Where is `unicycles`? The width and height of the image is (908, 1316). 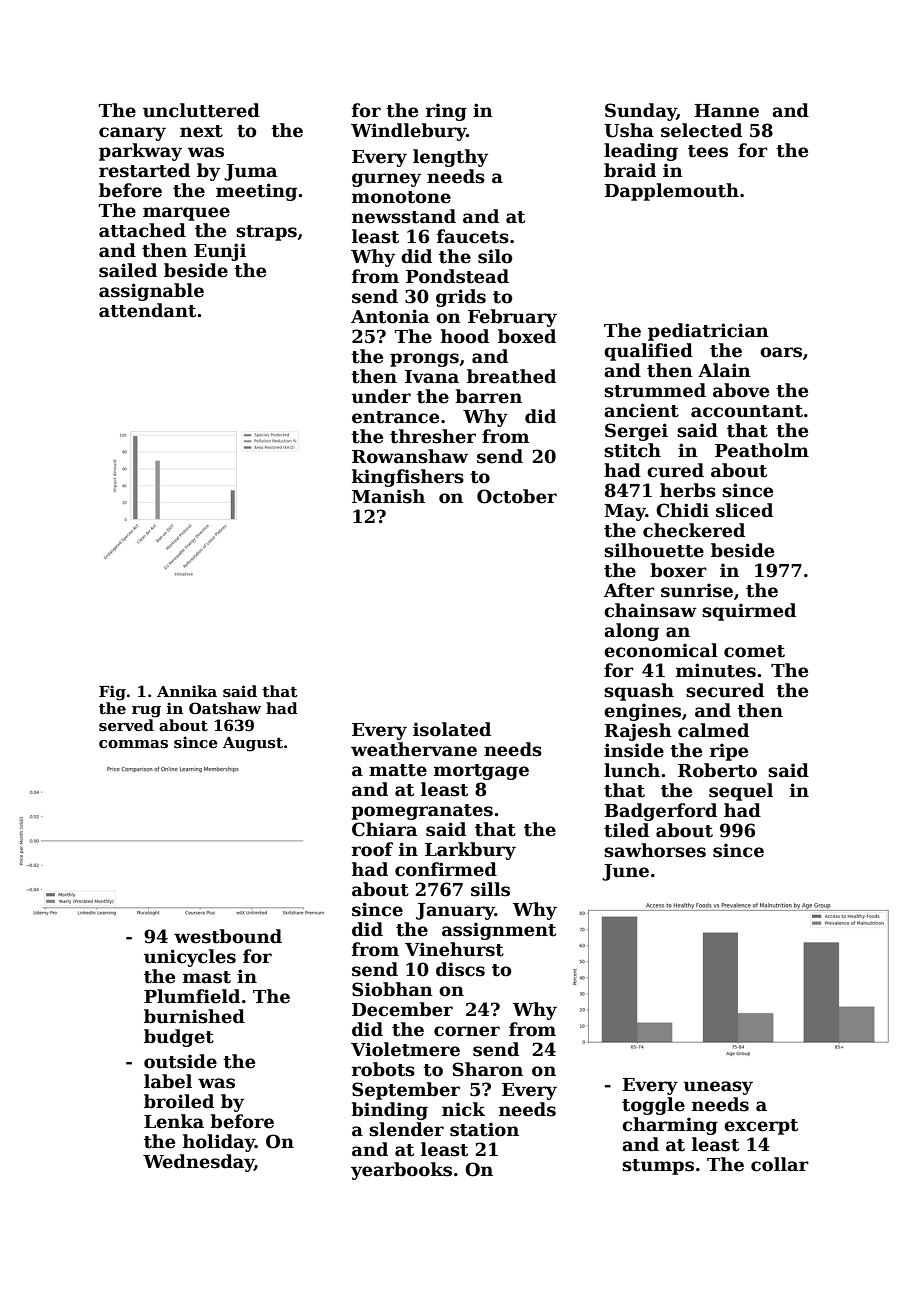 unicycles is located at coordinates (190, 958).
